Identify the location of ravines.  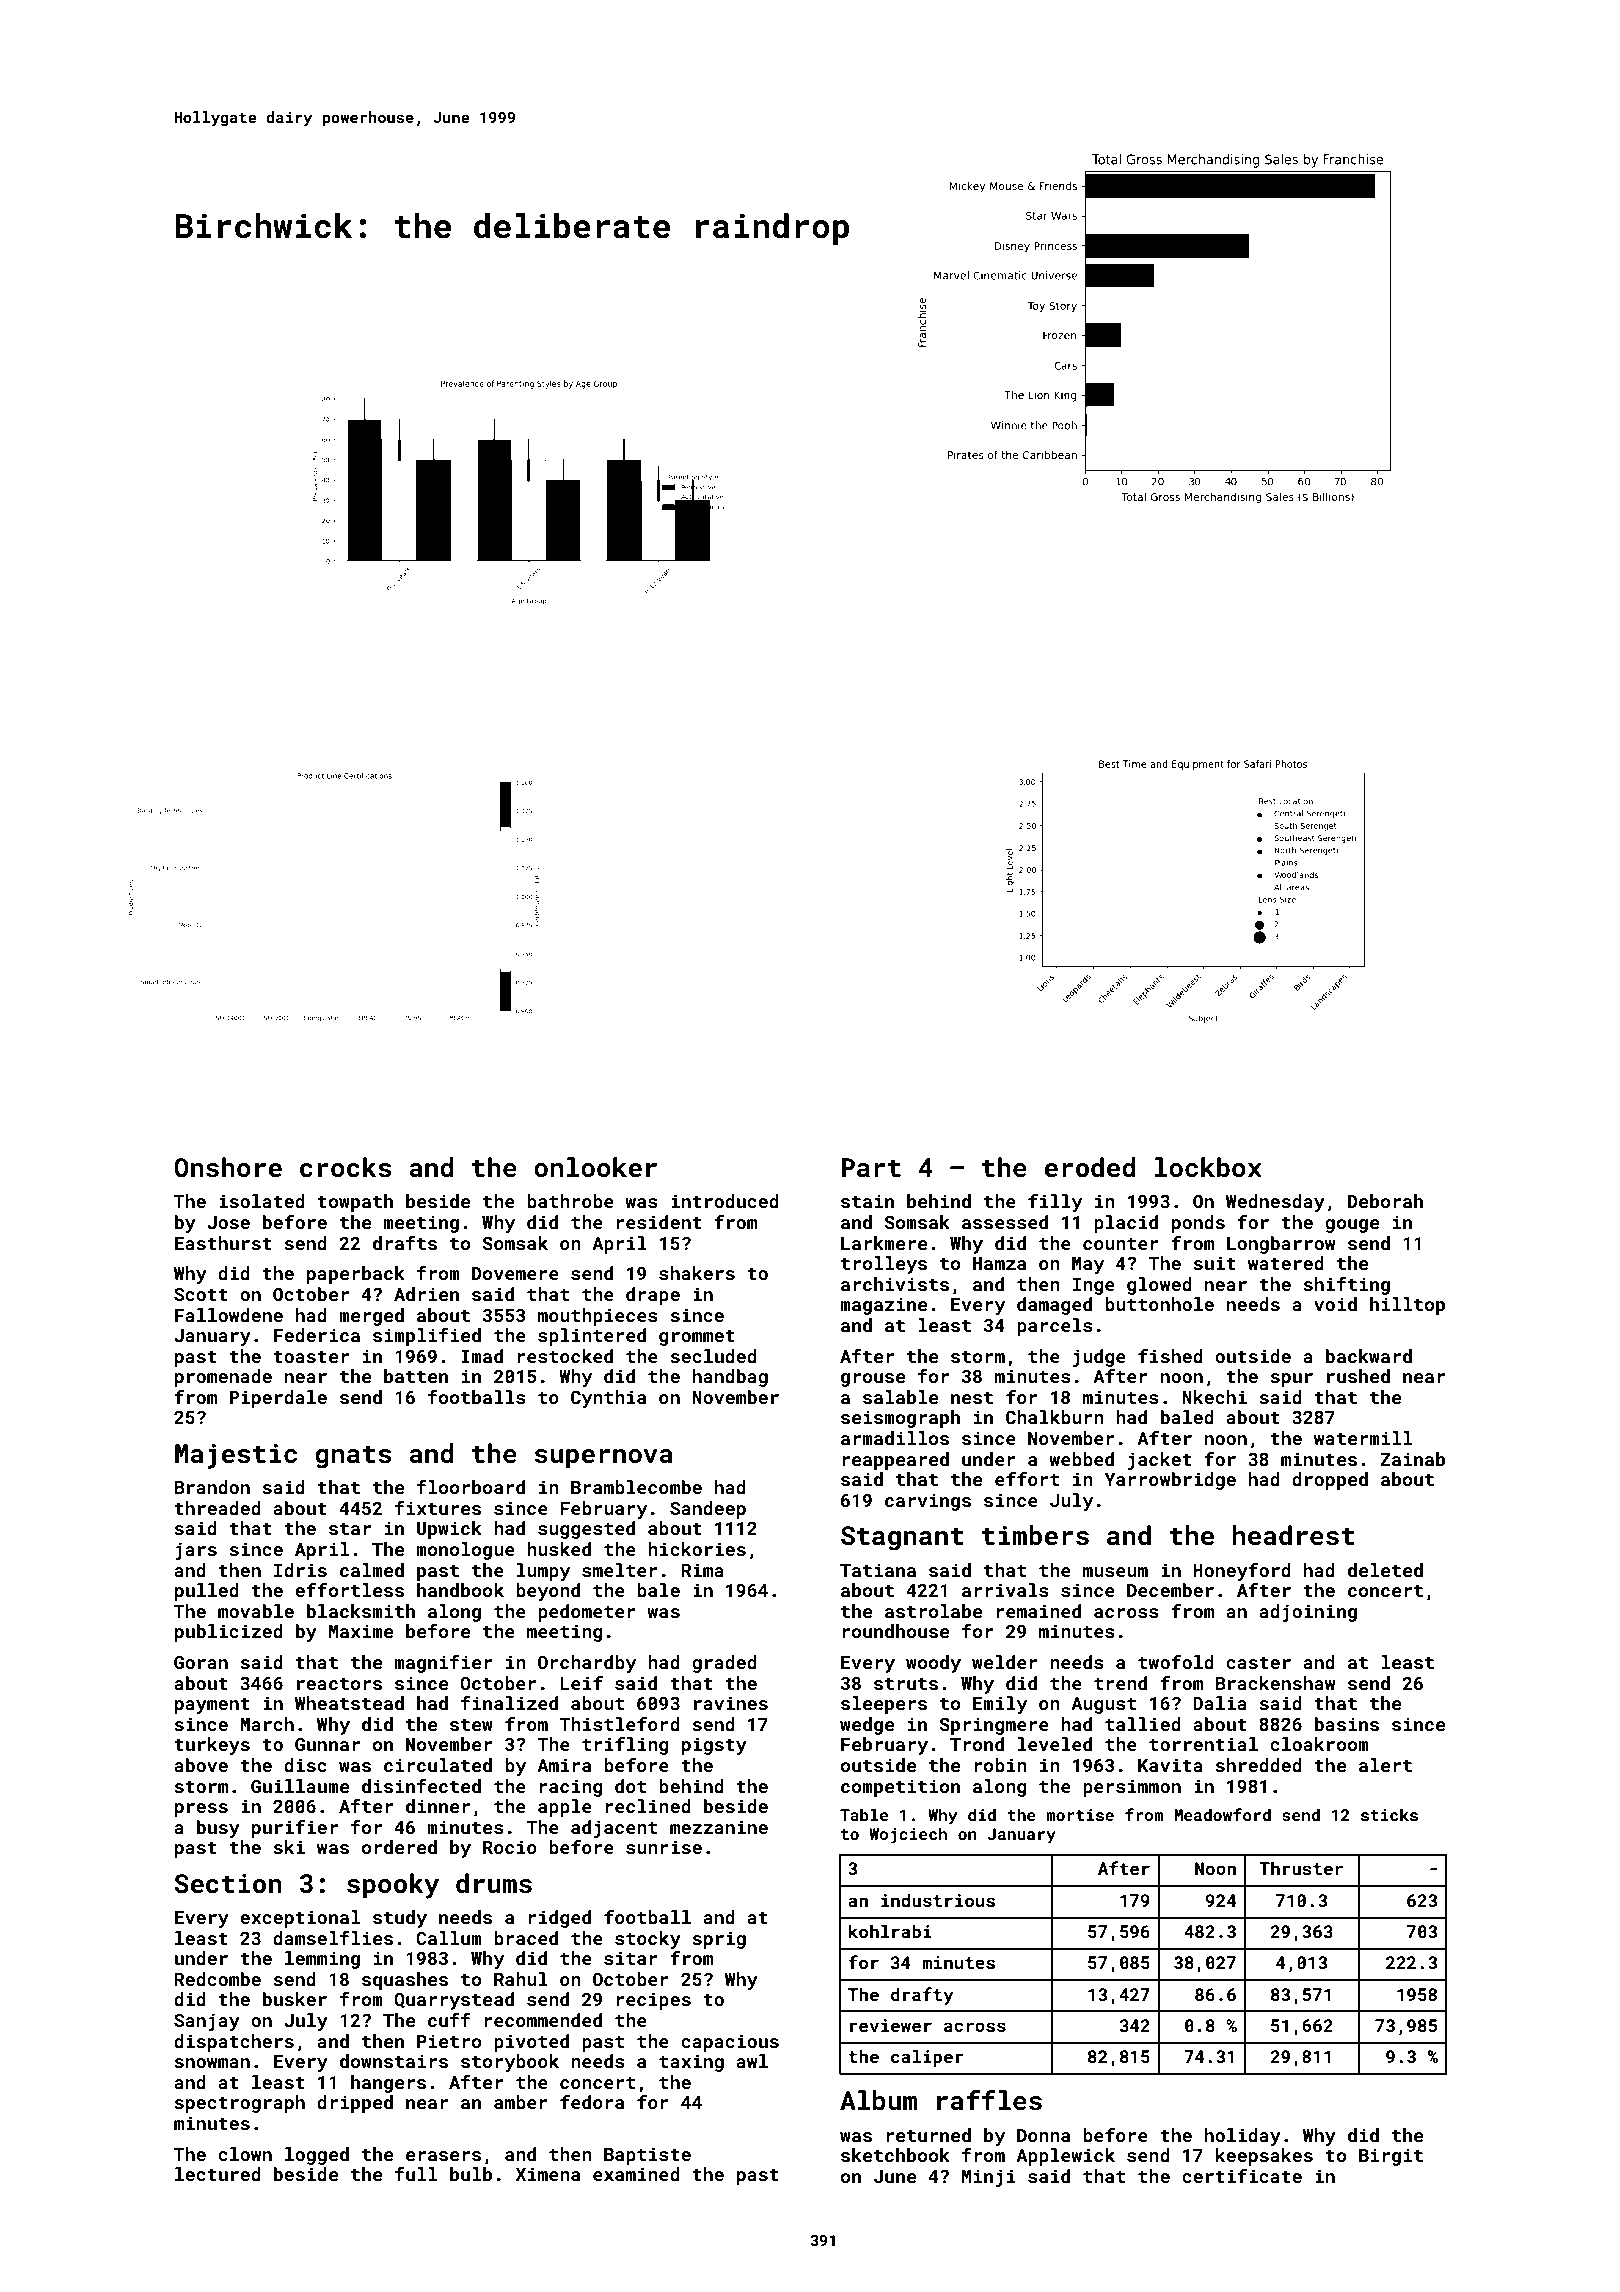
(731, 1703).
